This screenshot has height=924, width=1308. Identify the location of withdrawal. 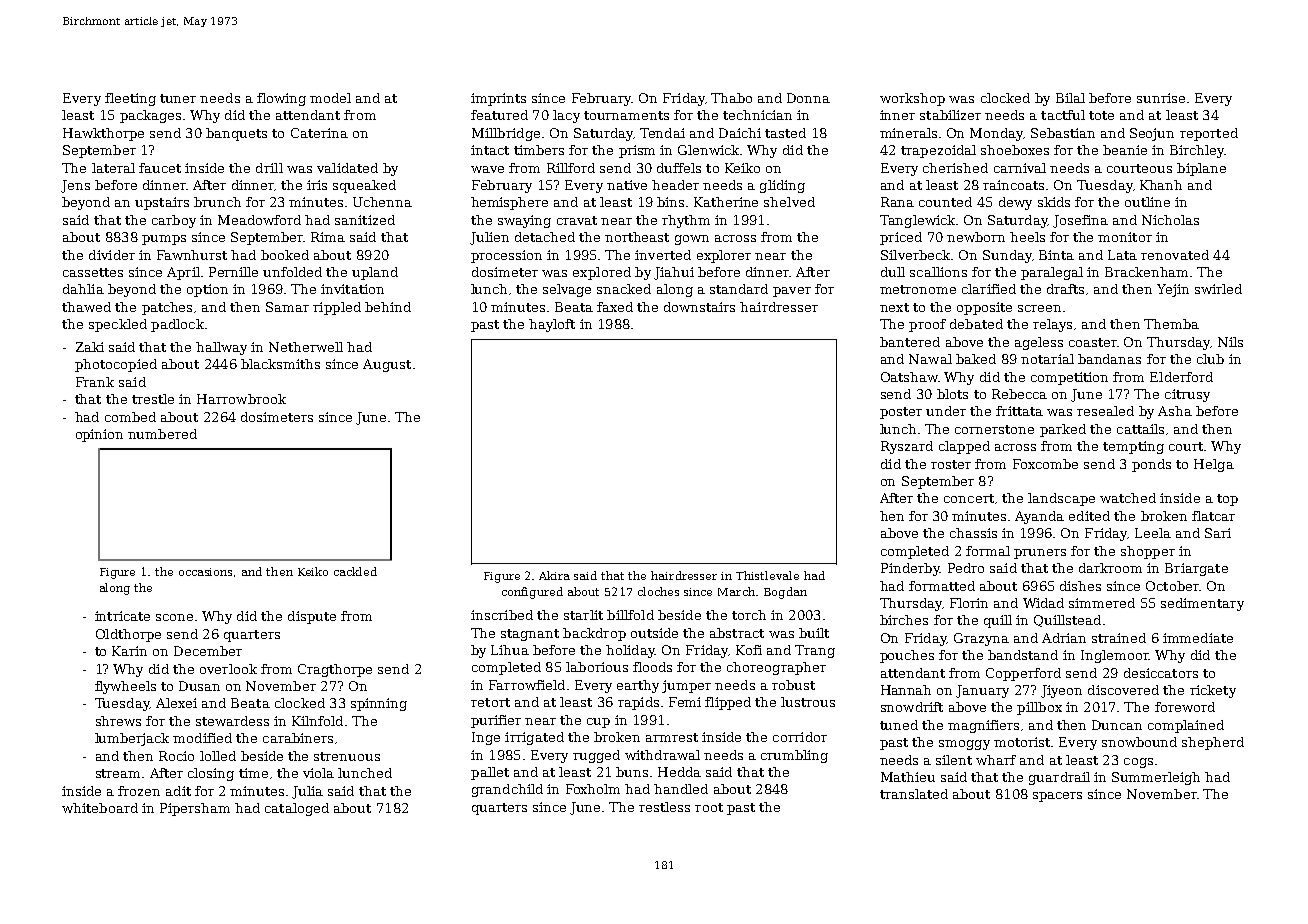
(662, 755).
